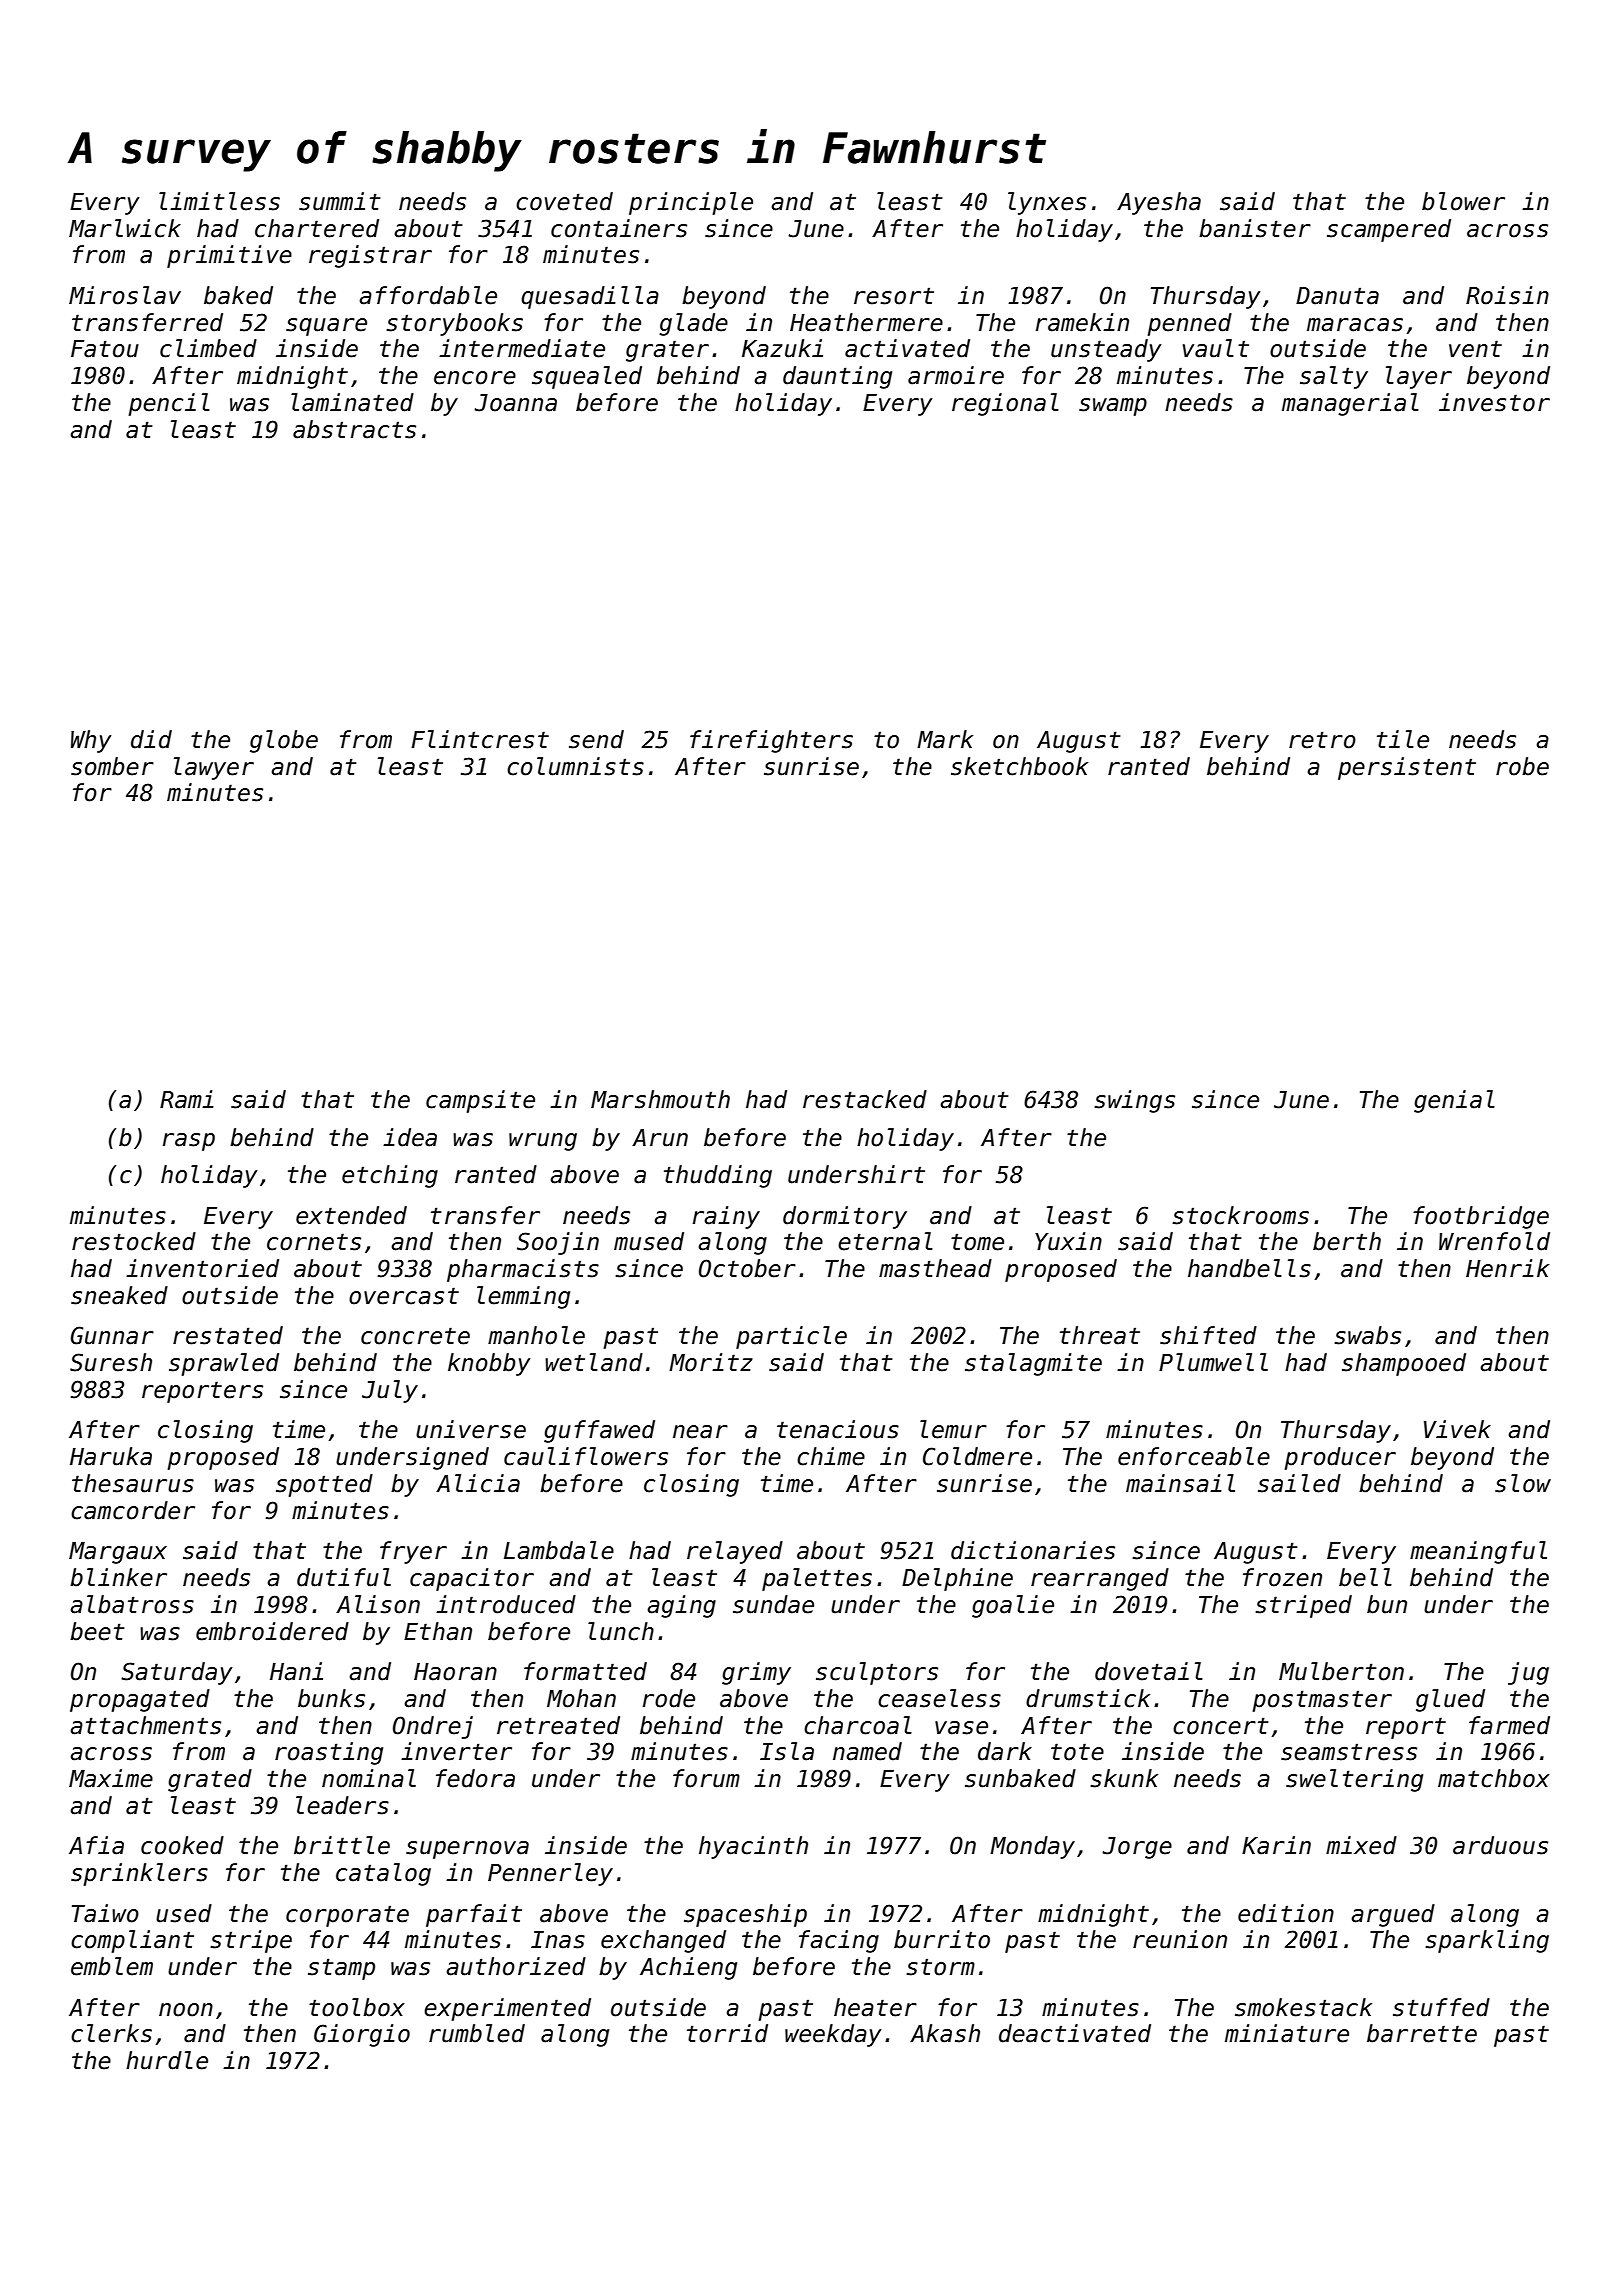 Image resolution: width=1620 pixels, height=2292 pixels. Describe the element at coordinates (370, 256) in the image. I see `registrar` at that location.
